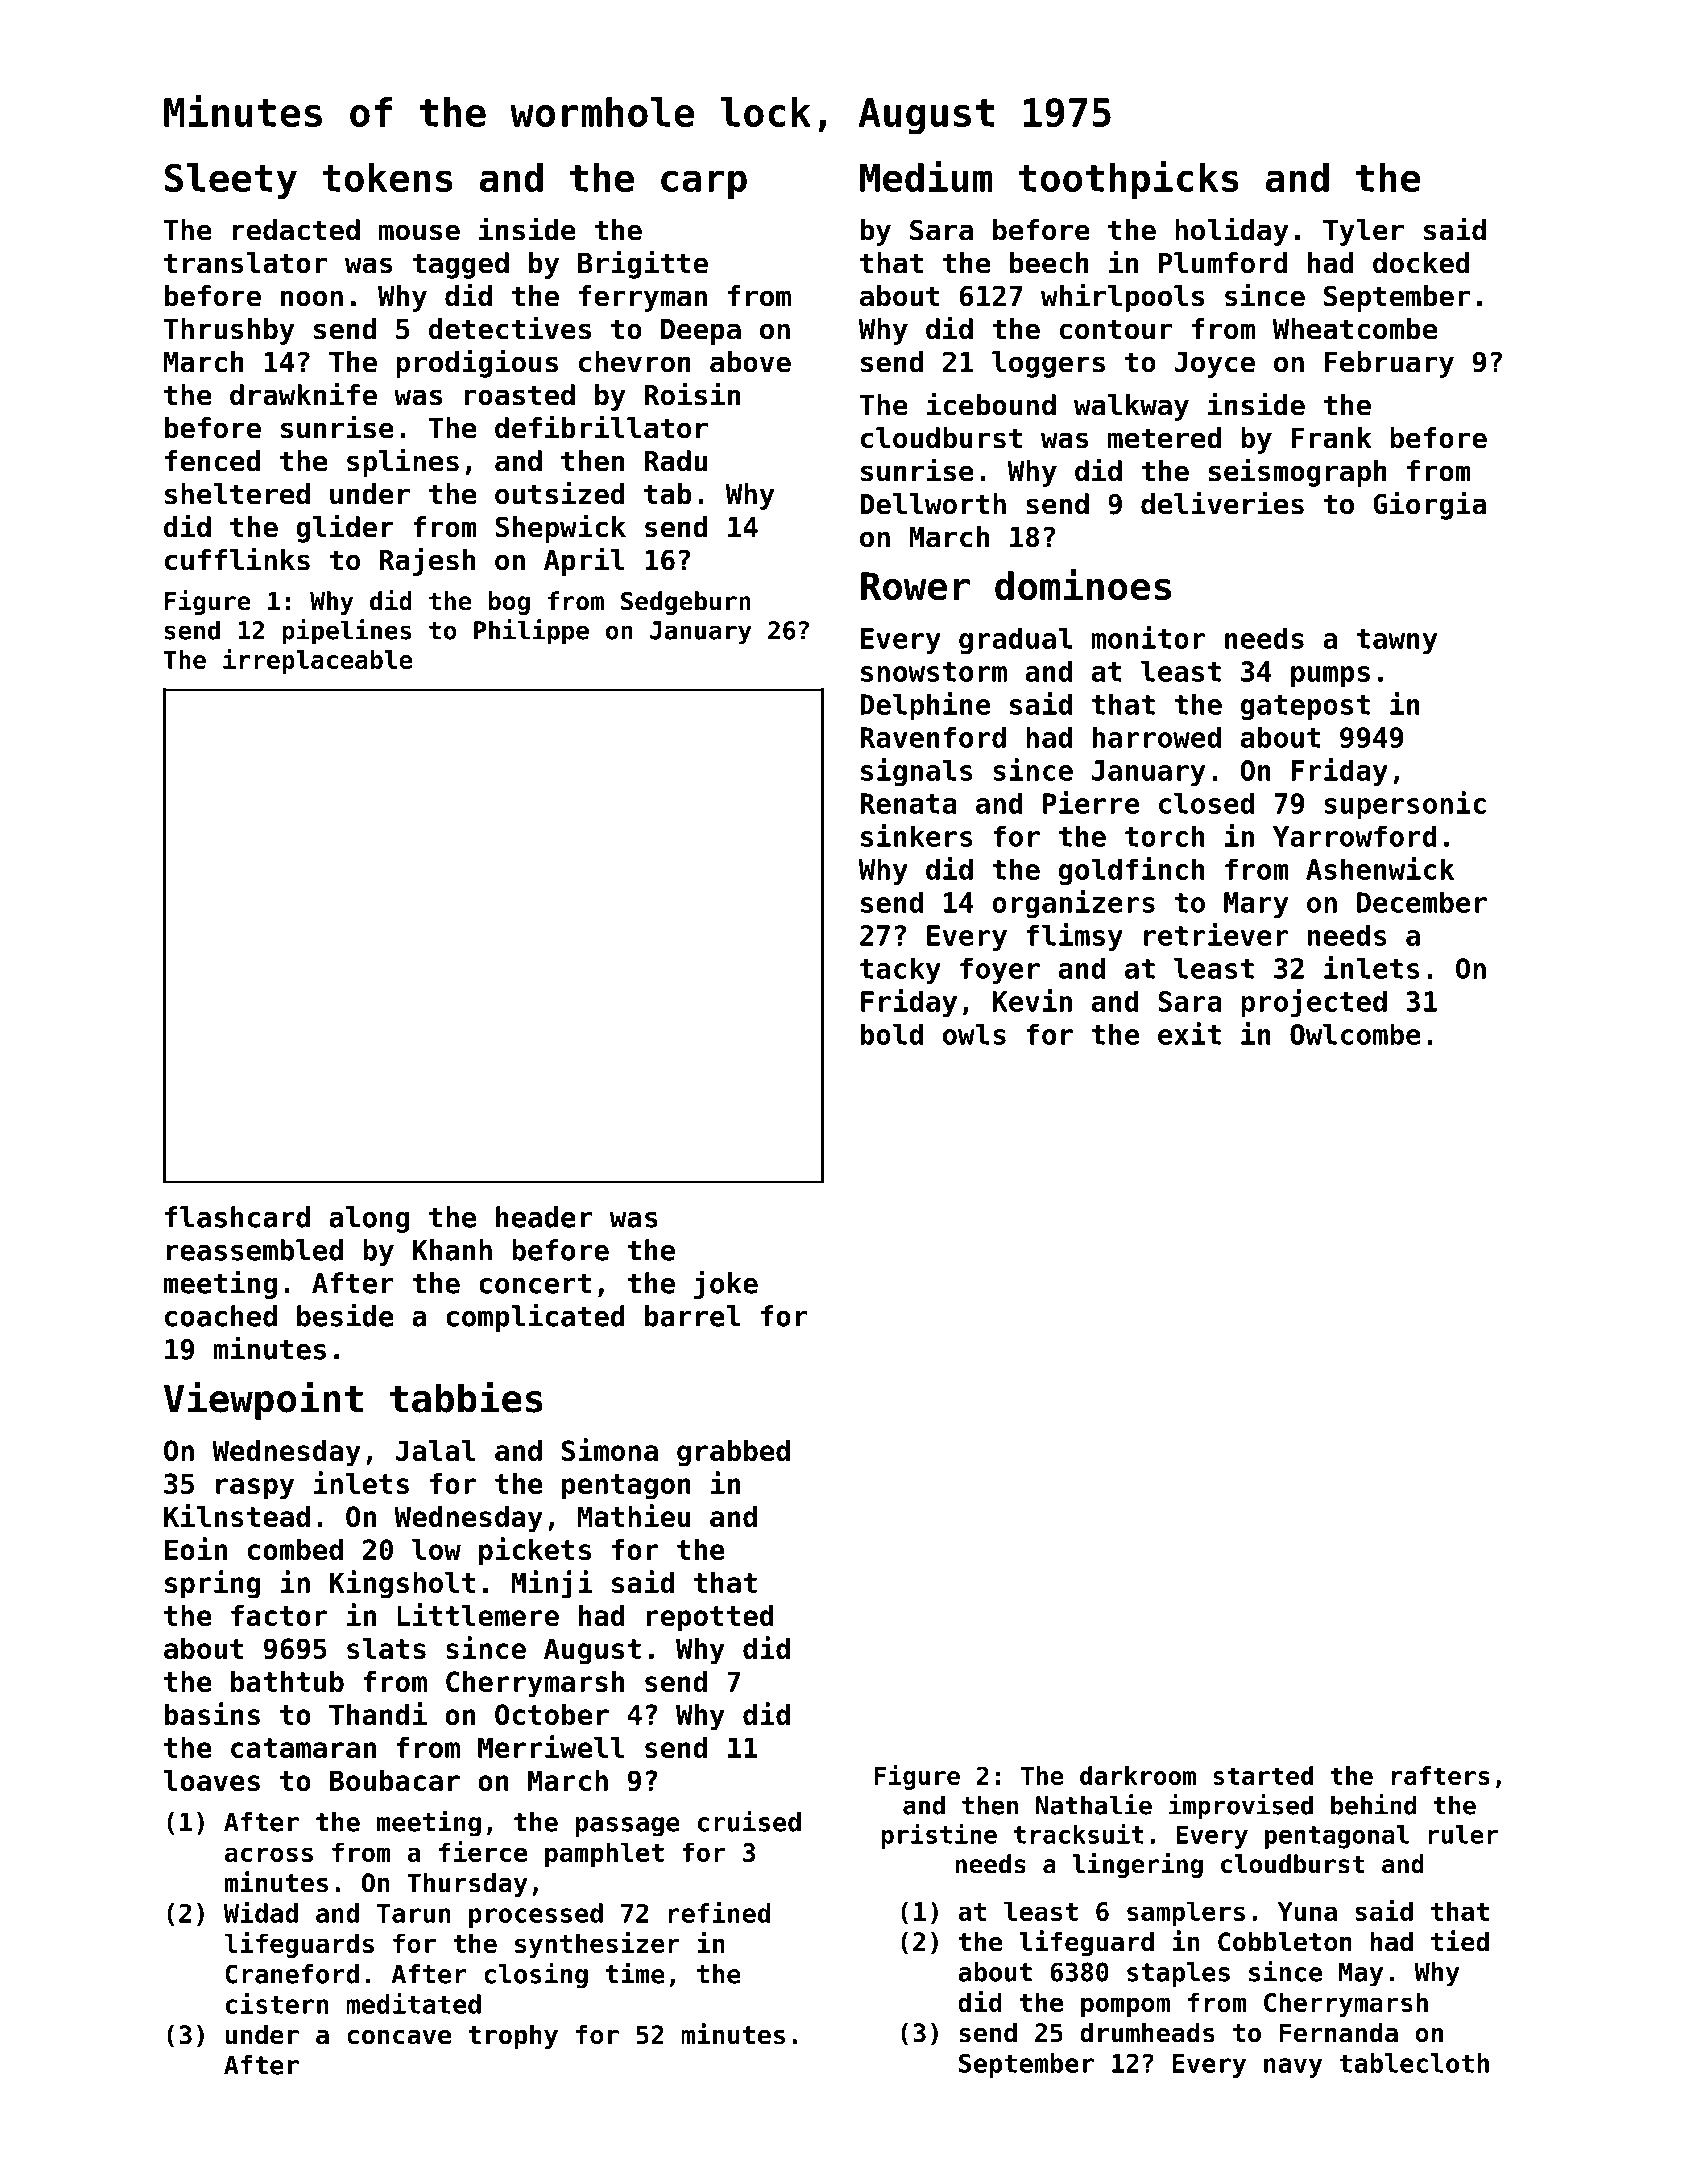 The width and height of the document is (1683, 2178). What do you see at coordinates (1361, 1975) in the document?
I see `May` at bounding box center [1361, 1975].
